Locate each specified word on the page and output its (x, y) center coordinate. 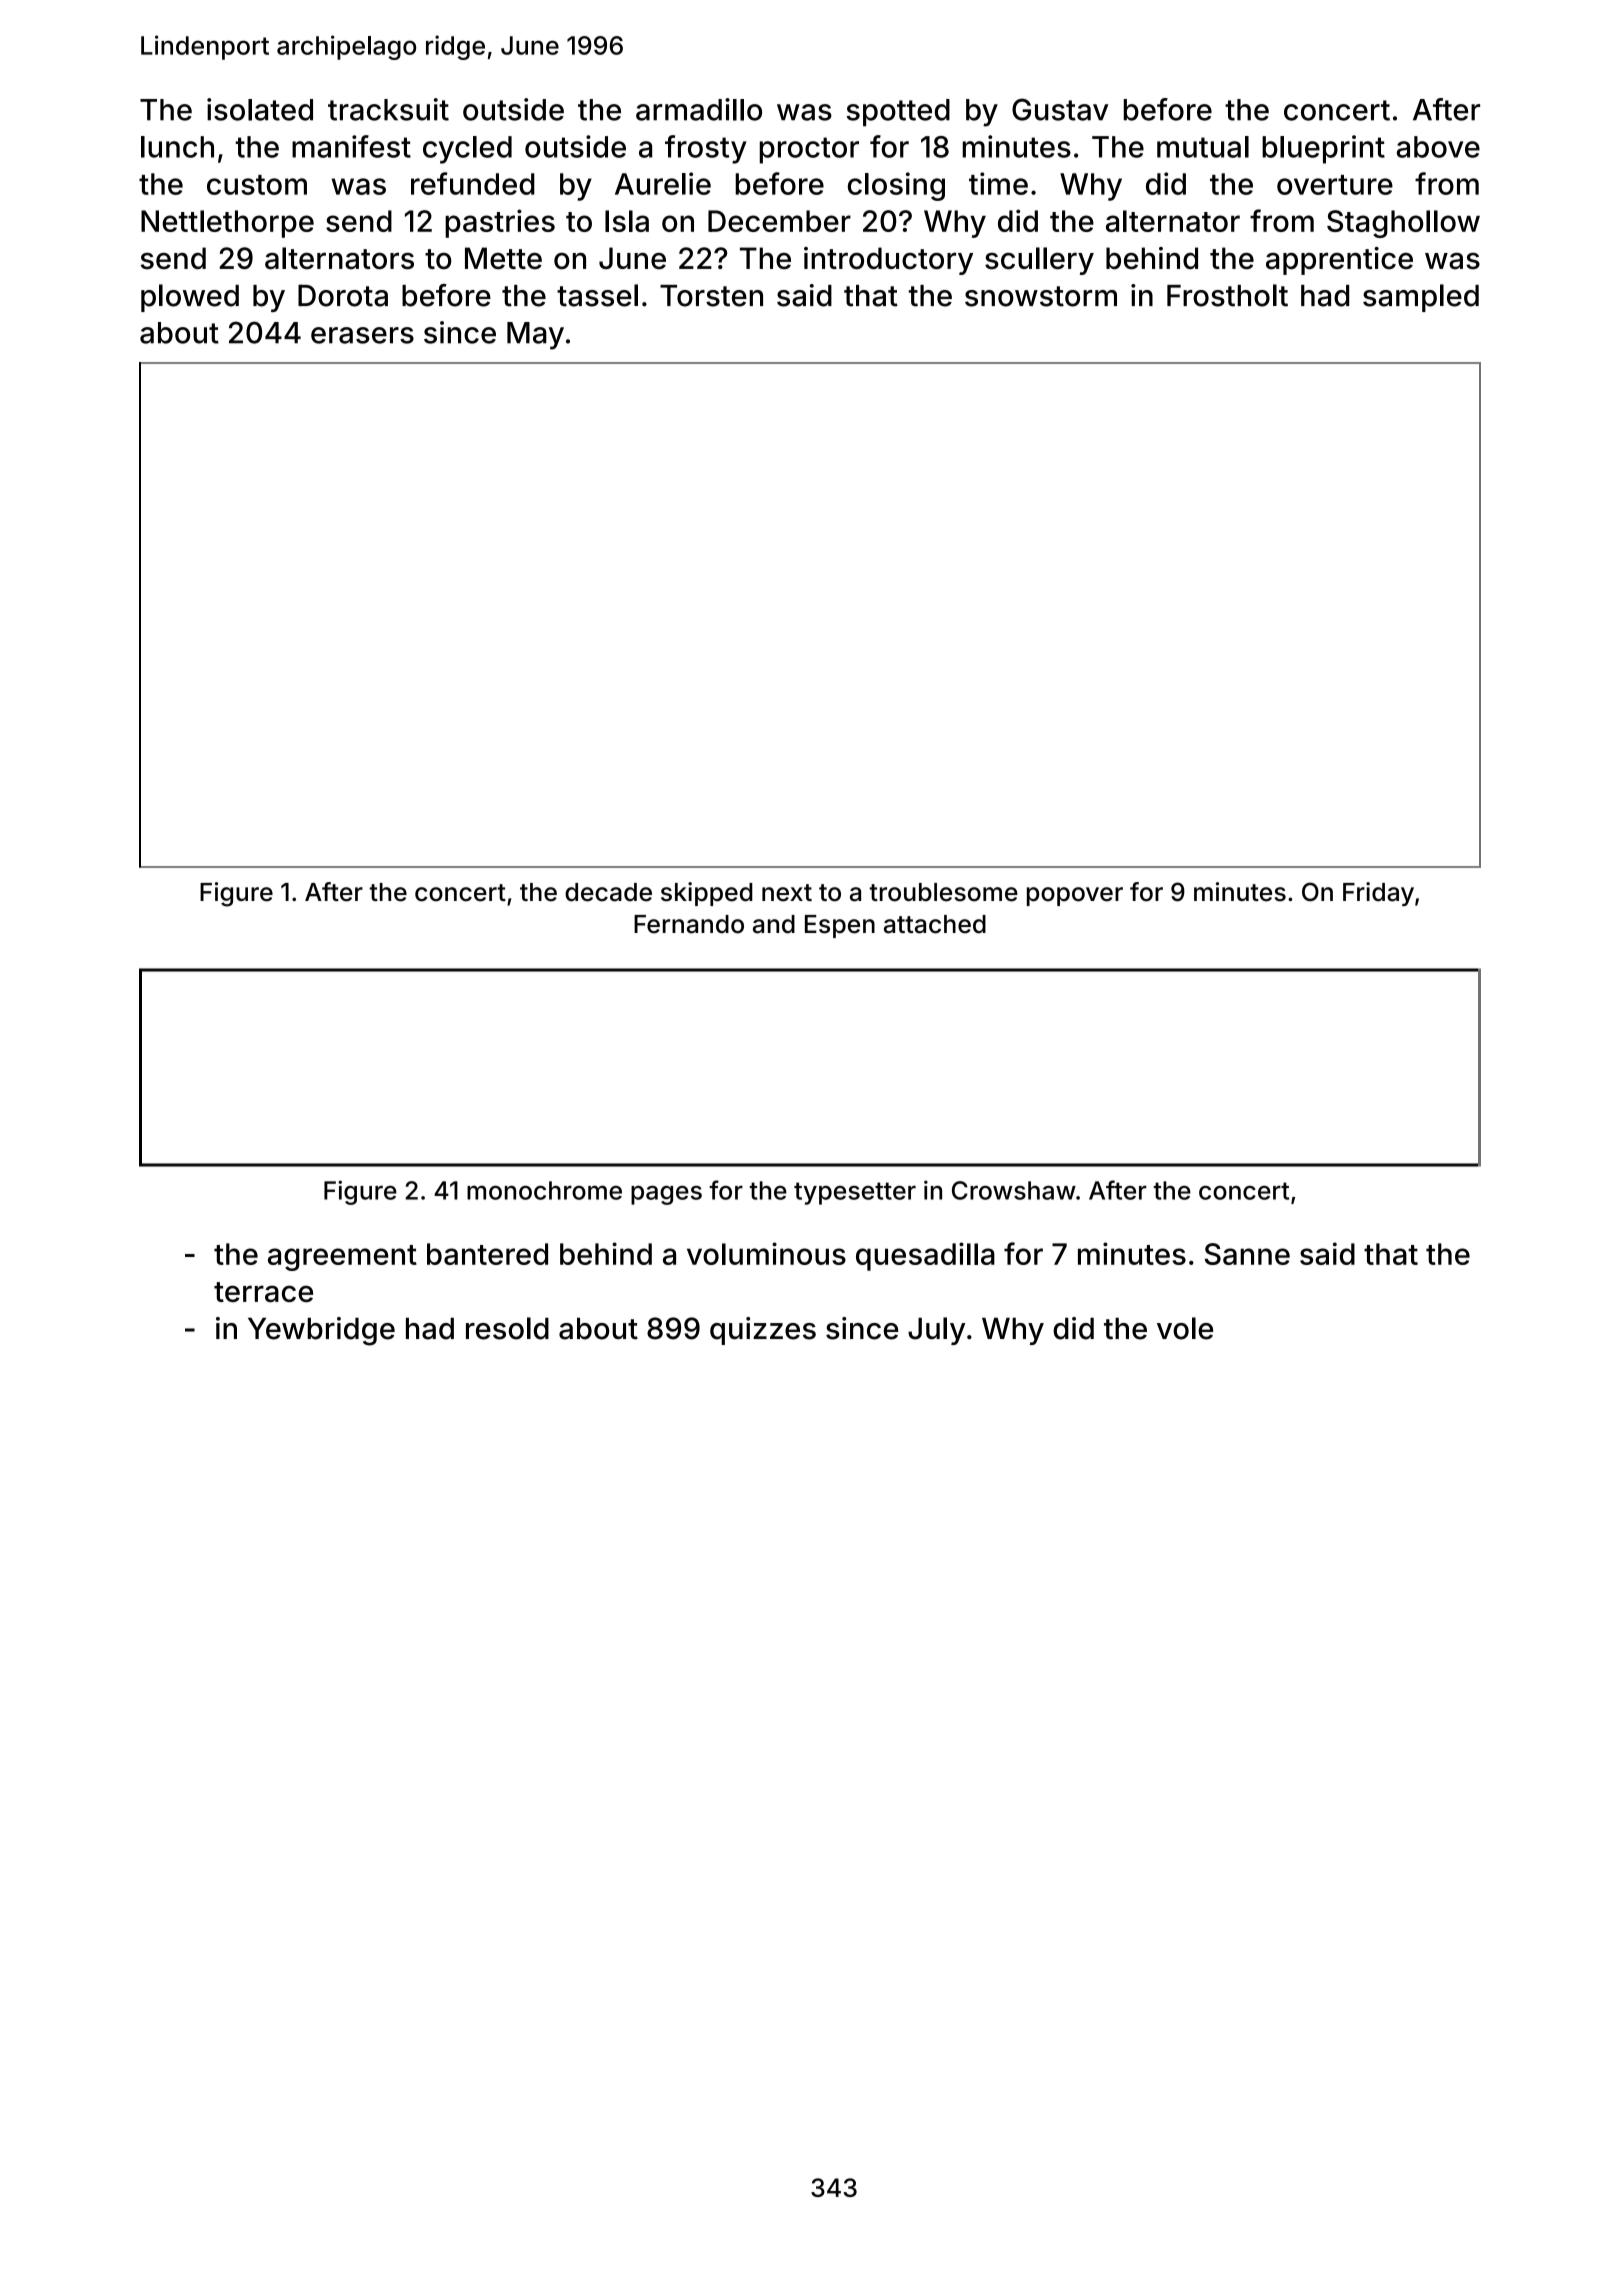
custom (257, 185)
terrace (263, 1292)
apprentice (1339, 261)
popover (1075, 896)
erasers (362, 335)
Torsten (711, 296)
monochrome (544, 1190)
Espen (840, 926)
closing (896, 186)
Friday (1378, 894)
